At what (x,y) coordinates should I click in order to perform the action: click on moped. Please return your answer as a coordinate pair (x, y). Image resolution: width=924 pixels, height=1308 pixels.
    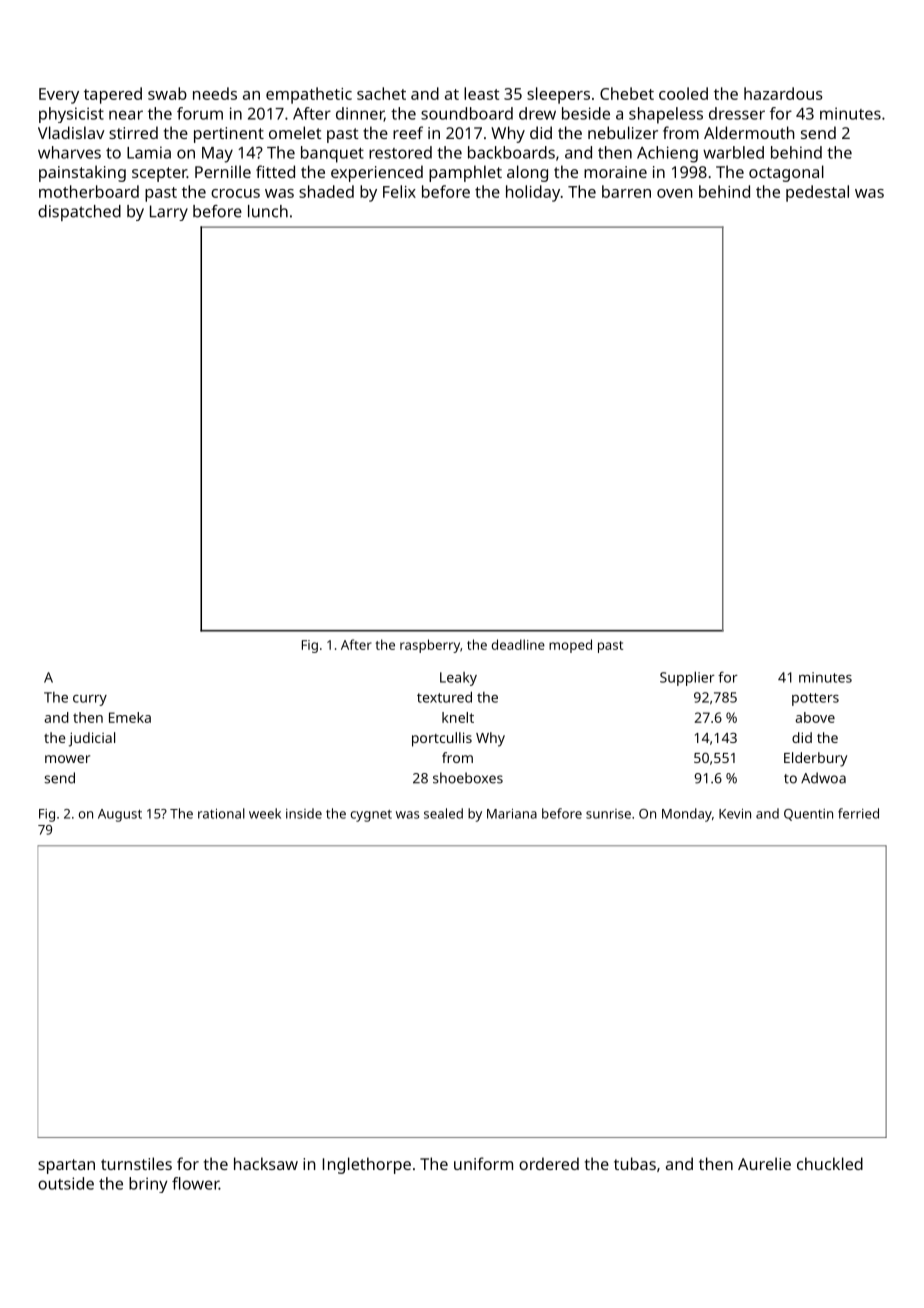
    Looking at the image, I should click on (570, 646).
